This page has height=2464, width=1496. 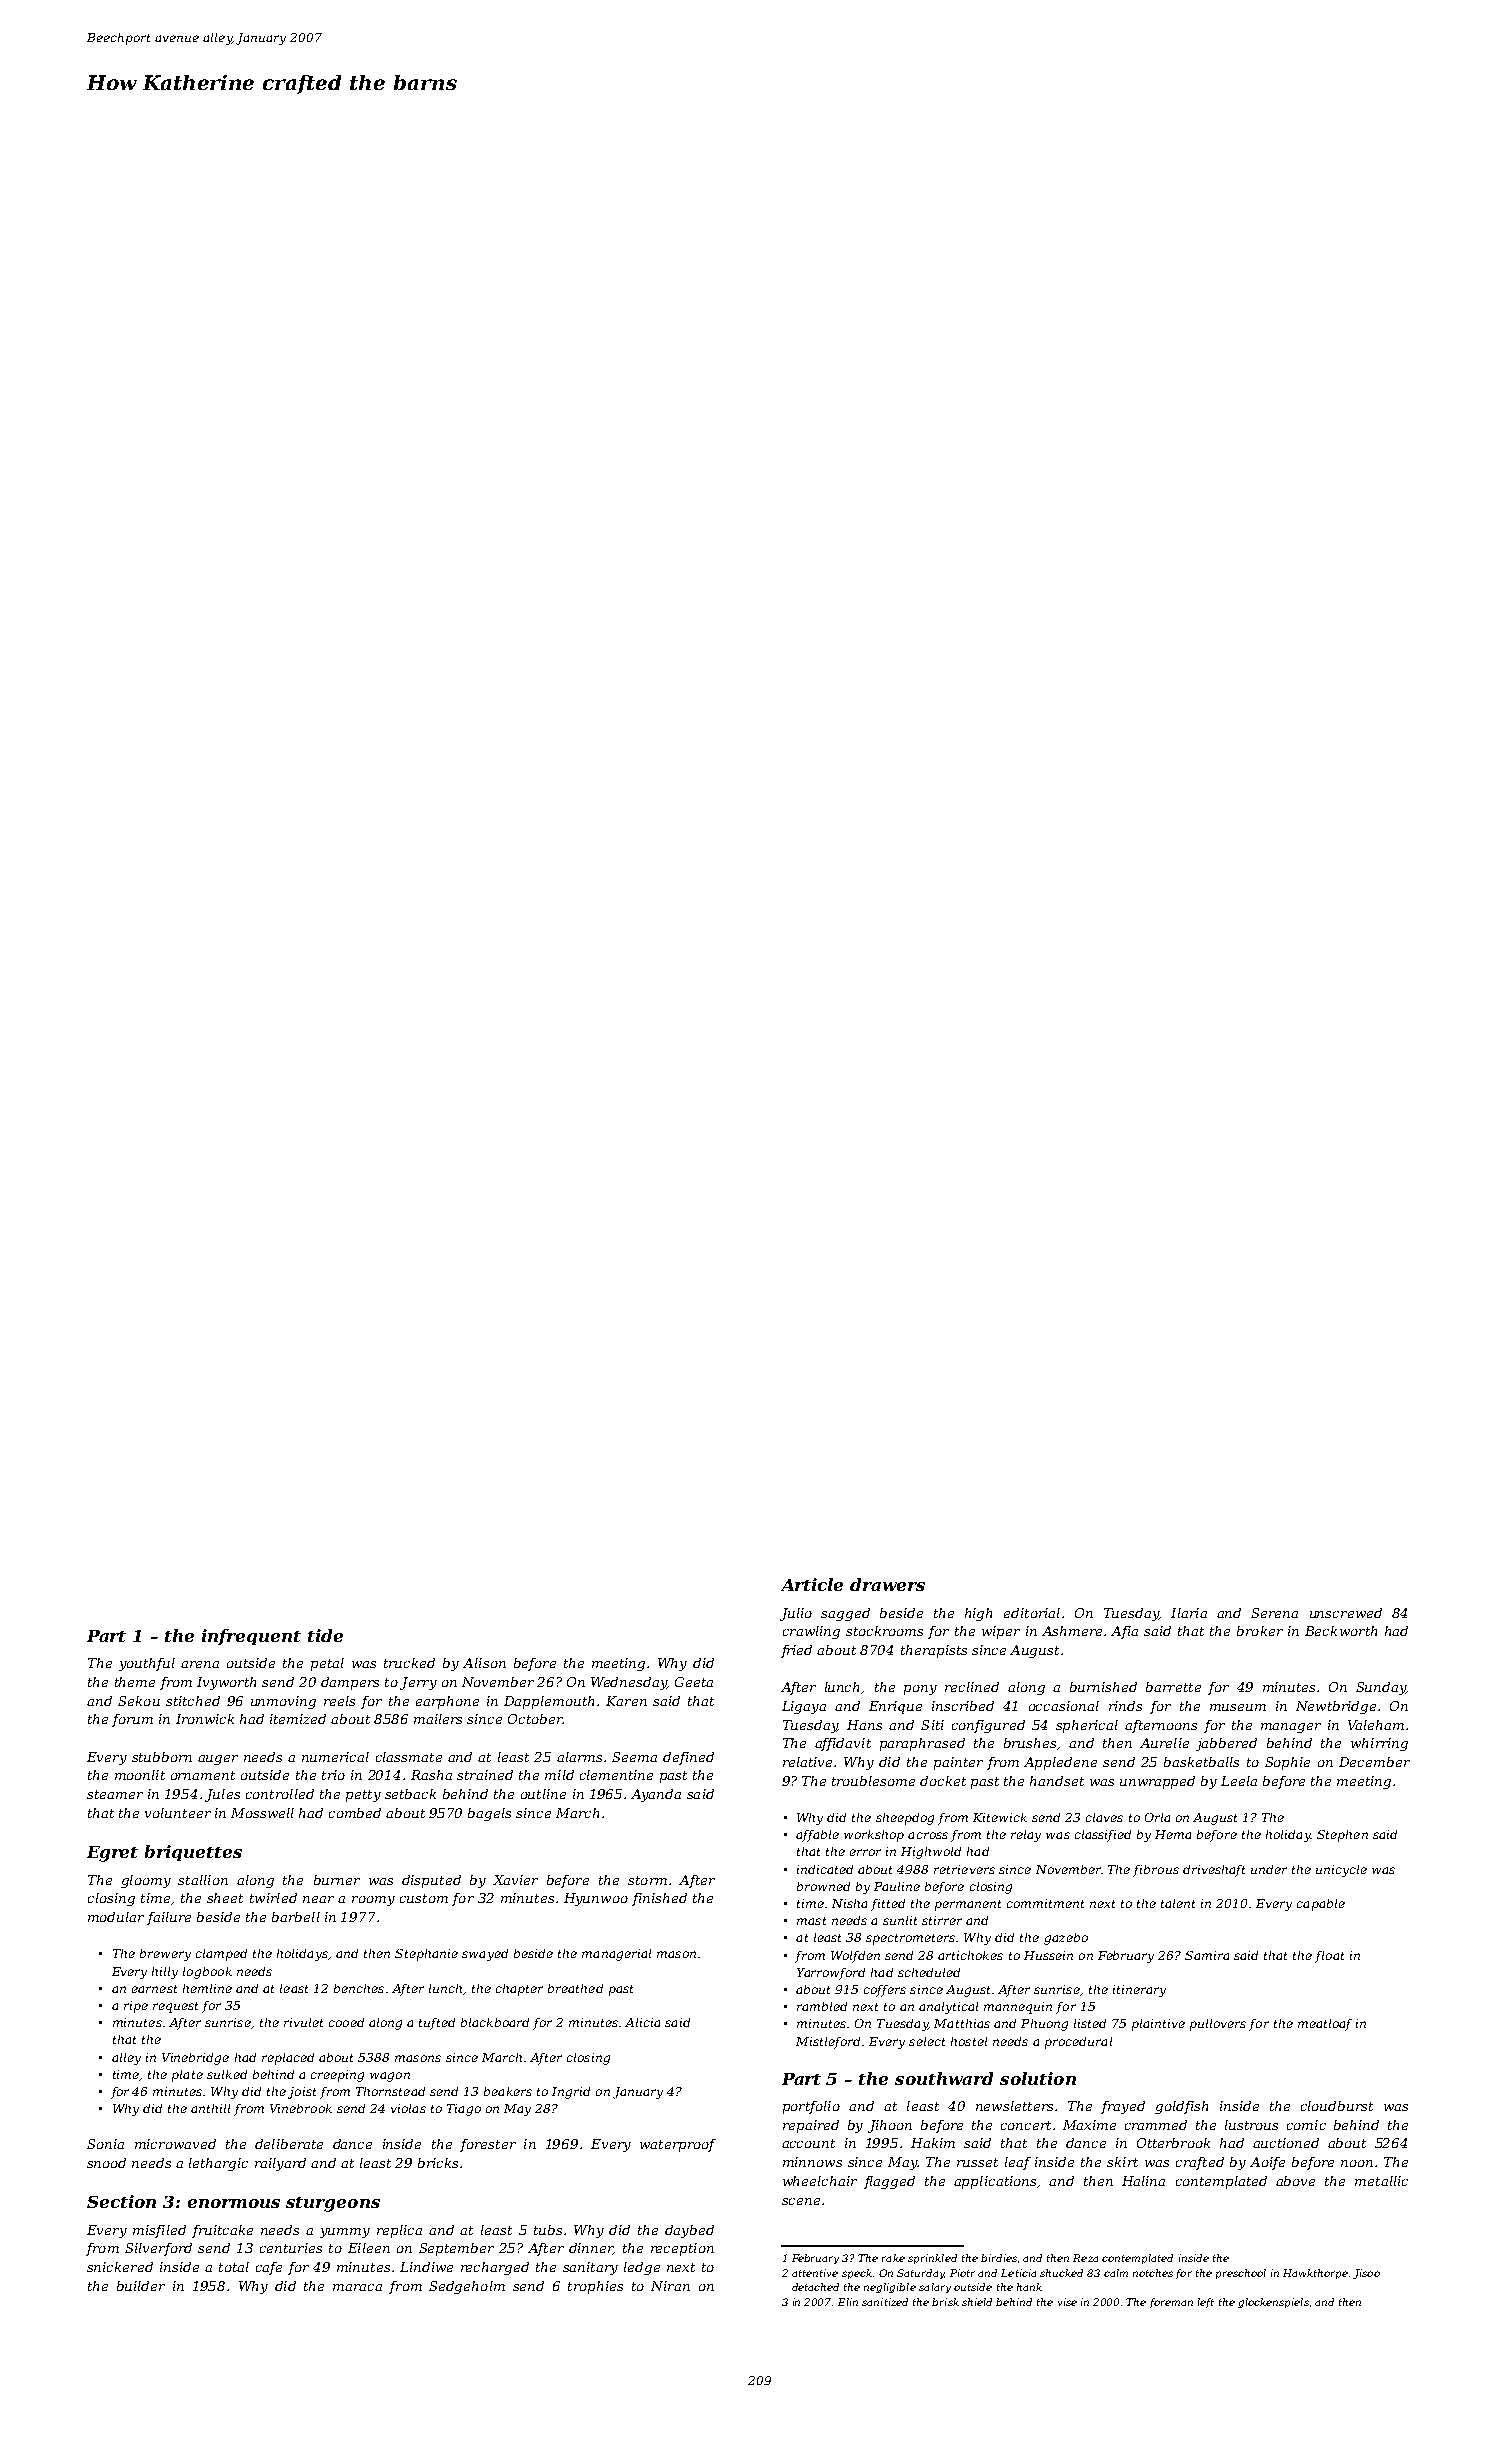 What do you see at coordinates (1139, 1991) in the page?
I see `itinerary` at bounding box center [1139, 1991].
